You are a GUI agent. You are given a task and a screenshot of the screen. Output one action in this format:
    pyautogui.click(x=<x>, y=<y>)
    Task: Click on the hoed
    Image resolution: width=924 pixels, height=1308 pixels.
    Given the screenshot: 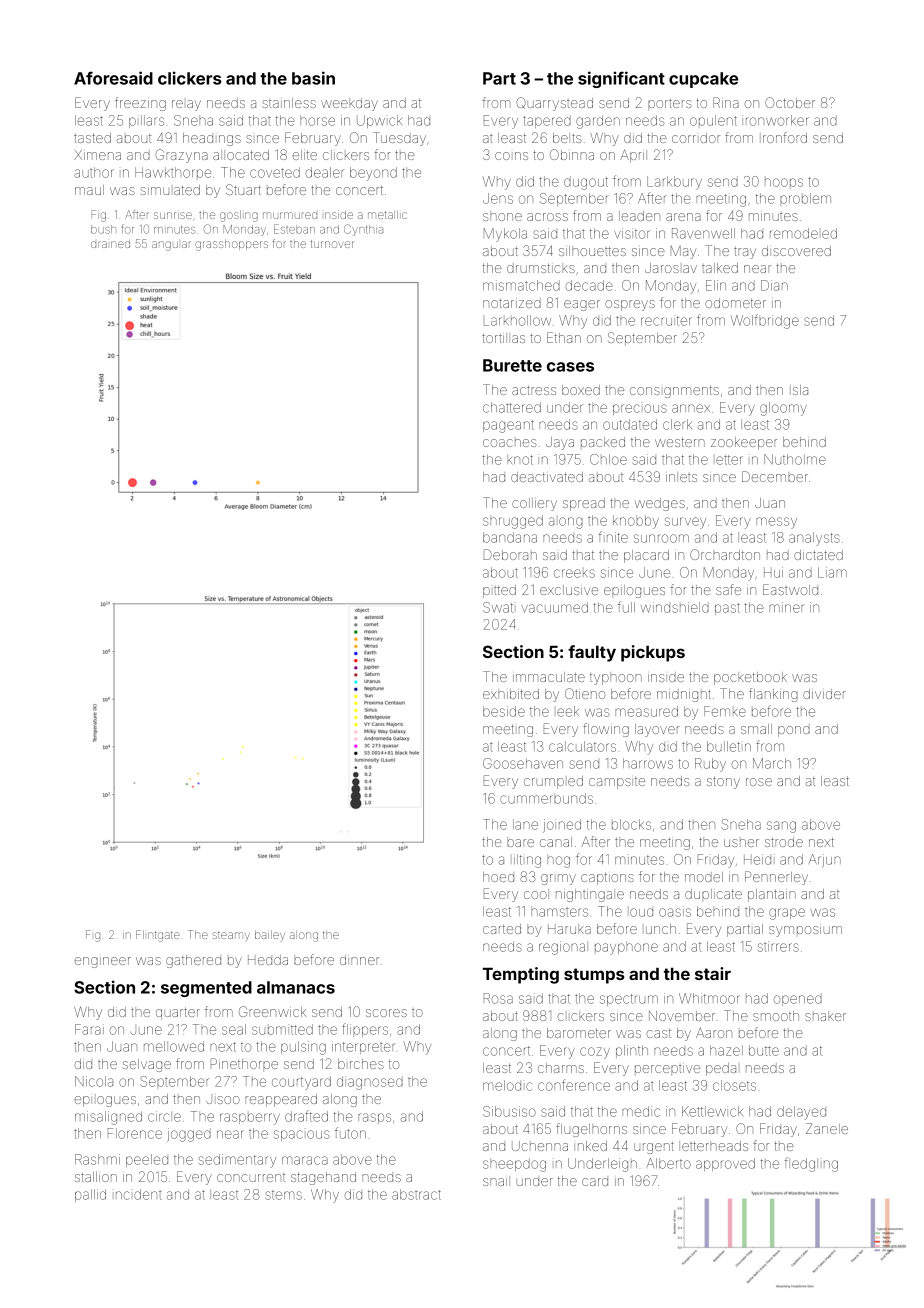 What is the action you would take?
    pyautogui.click(x=498, y=877)
